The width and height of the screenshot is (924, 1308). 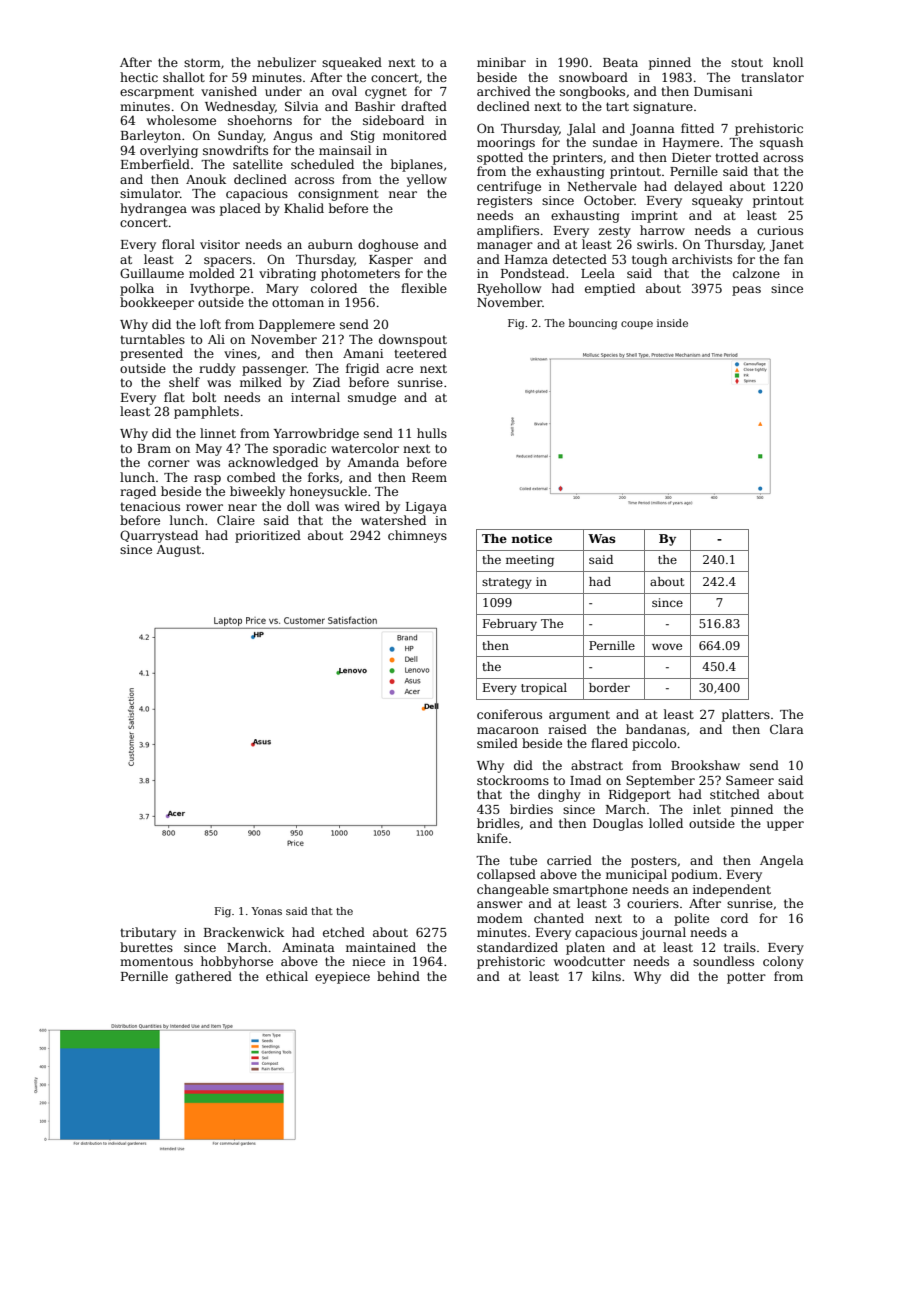 I want to click on prioritized, so click(x=268, y=536).
